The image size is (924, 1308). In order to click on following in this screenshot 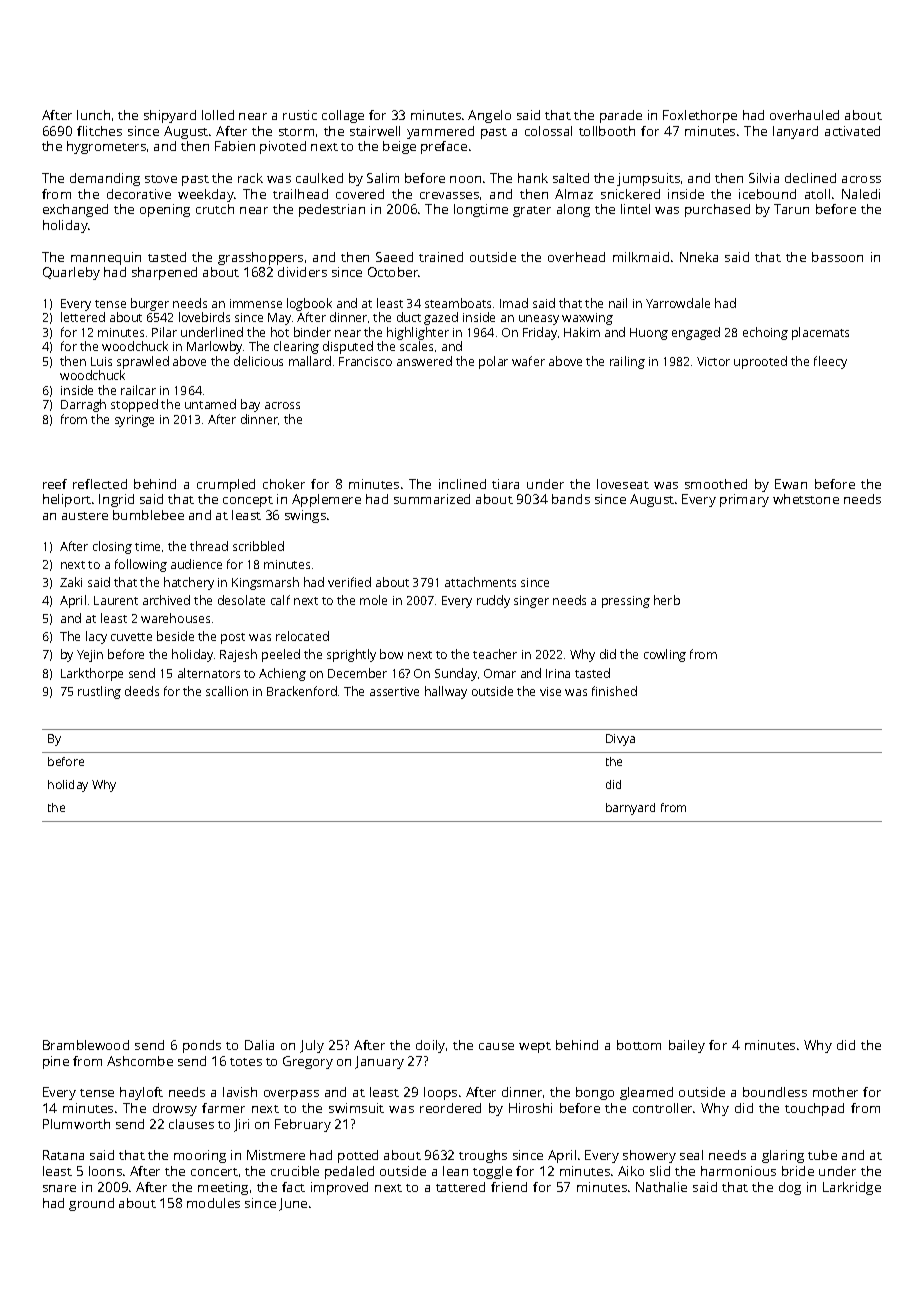, I will do `click(141, 565)`.
